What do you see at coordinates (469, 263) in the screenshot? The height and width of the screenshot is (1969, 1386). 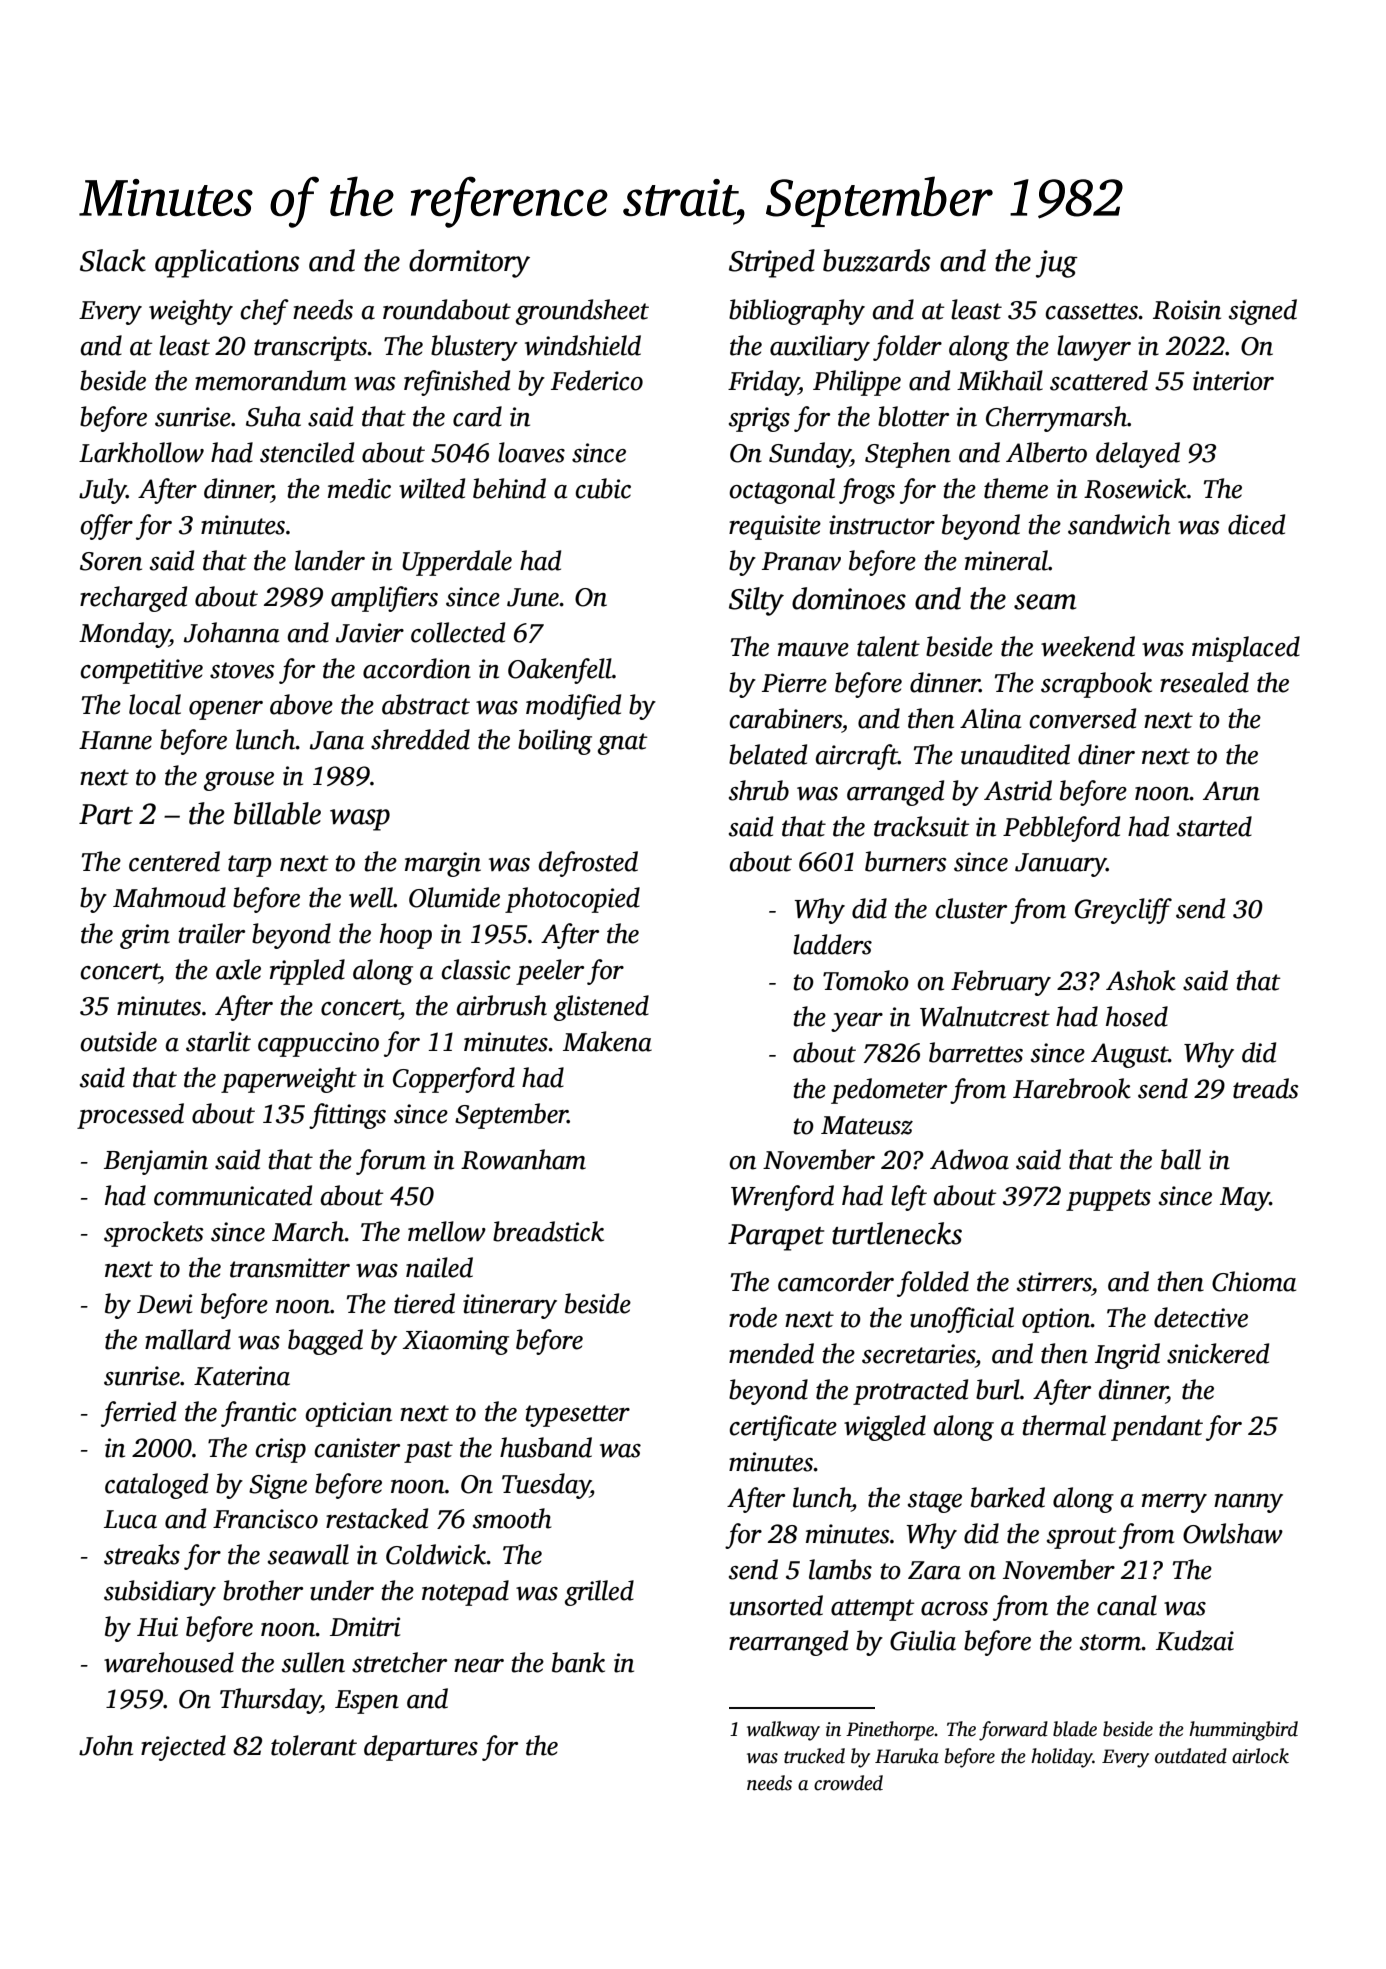 I see `dormitory` at bounding box center [469, 263].
